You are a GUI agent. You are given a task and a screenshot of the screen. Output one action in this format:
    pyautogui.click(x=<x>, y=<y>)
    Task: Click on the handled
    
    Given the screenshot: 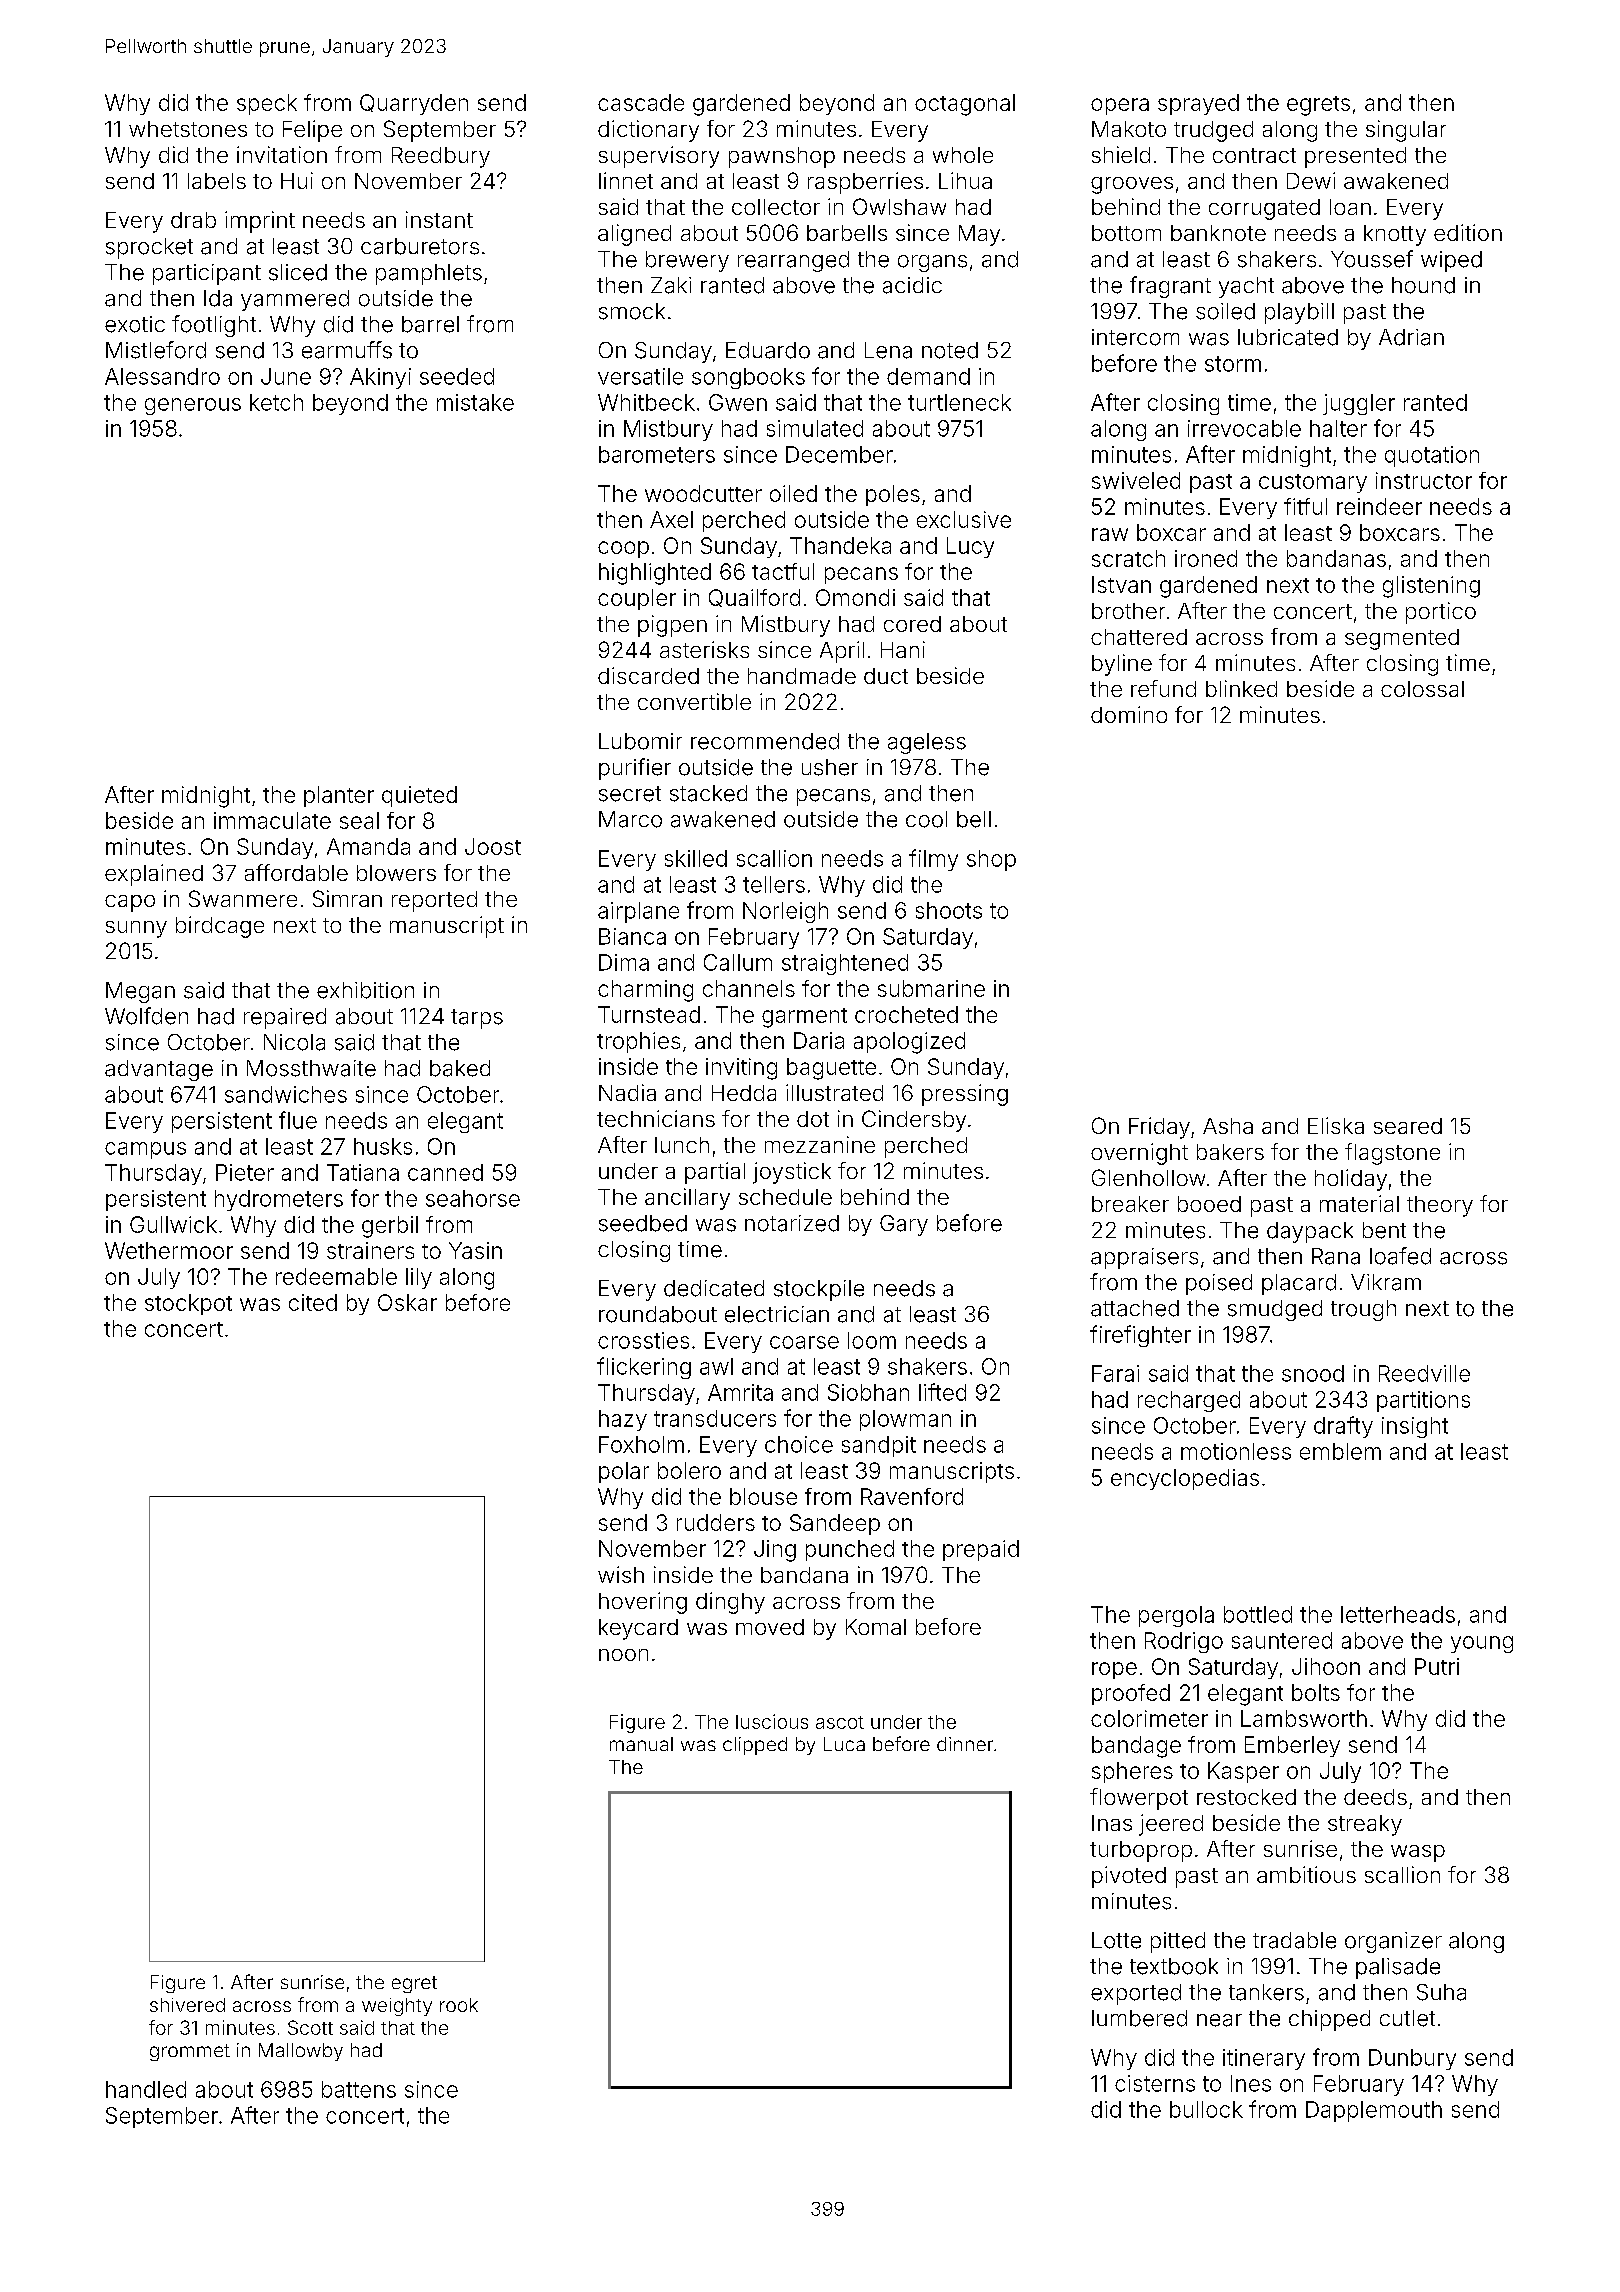 What is the action you would take?
    pyautogui.click(x=146, y=2089)
